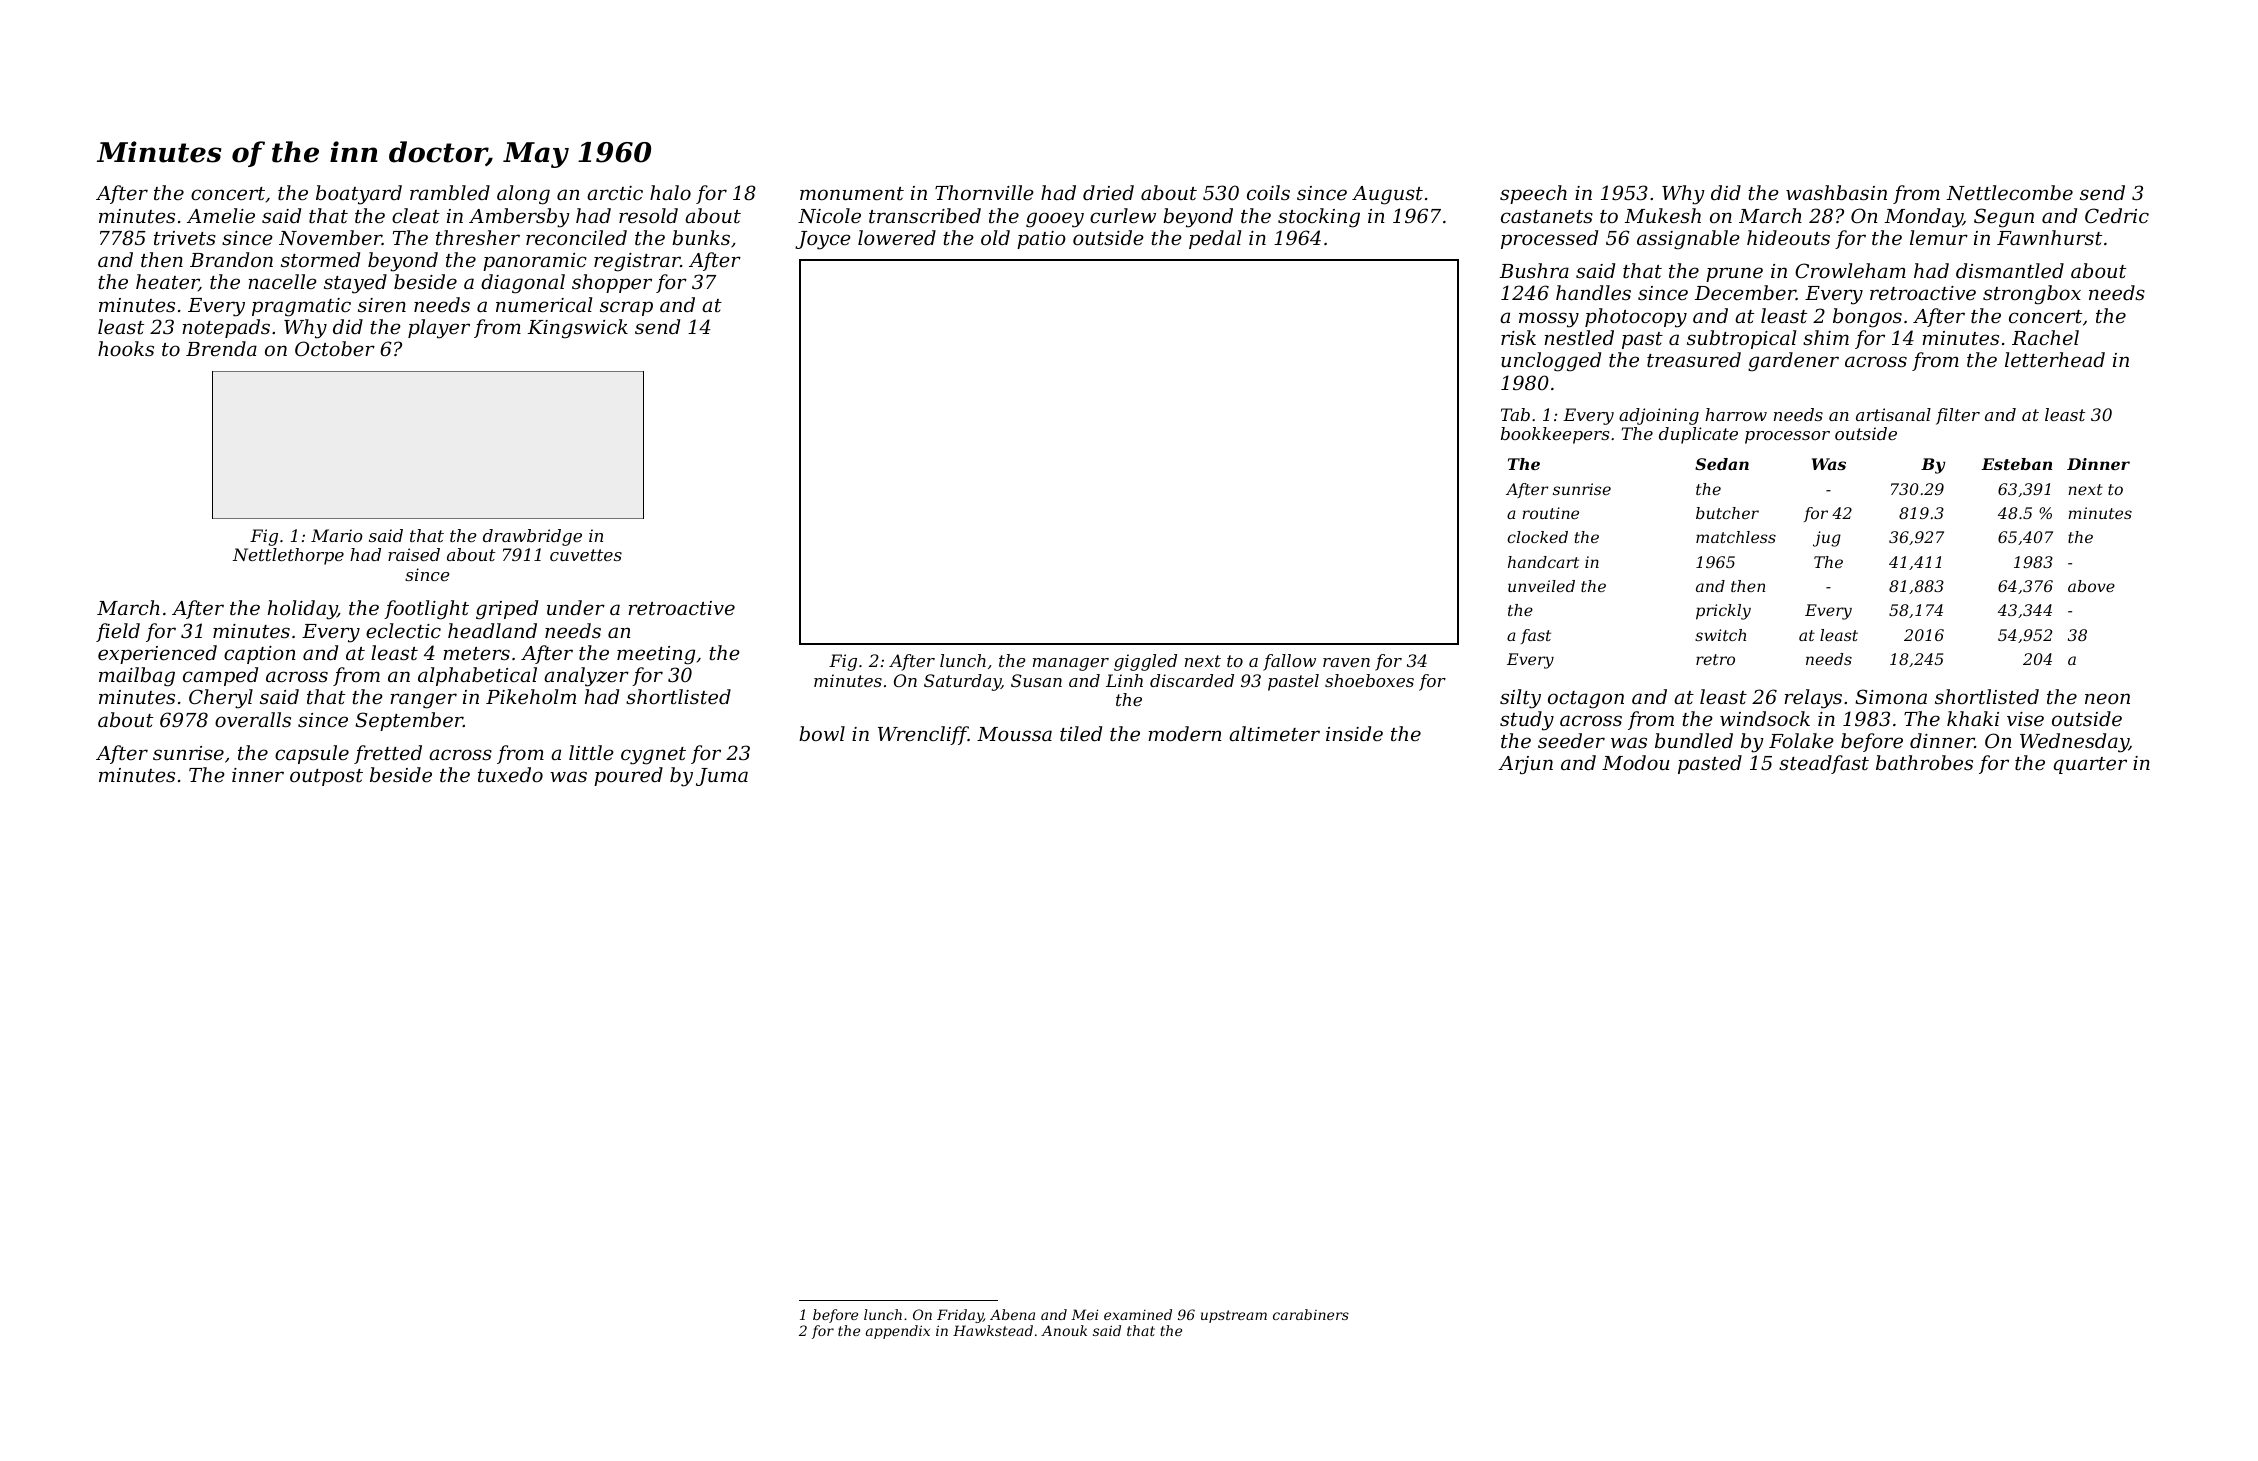  I want to click on October, so click(335, 348).
